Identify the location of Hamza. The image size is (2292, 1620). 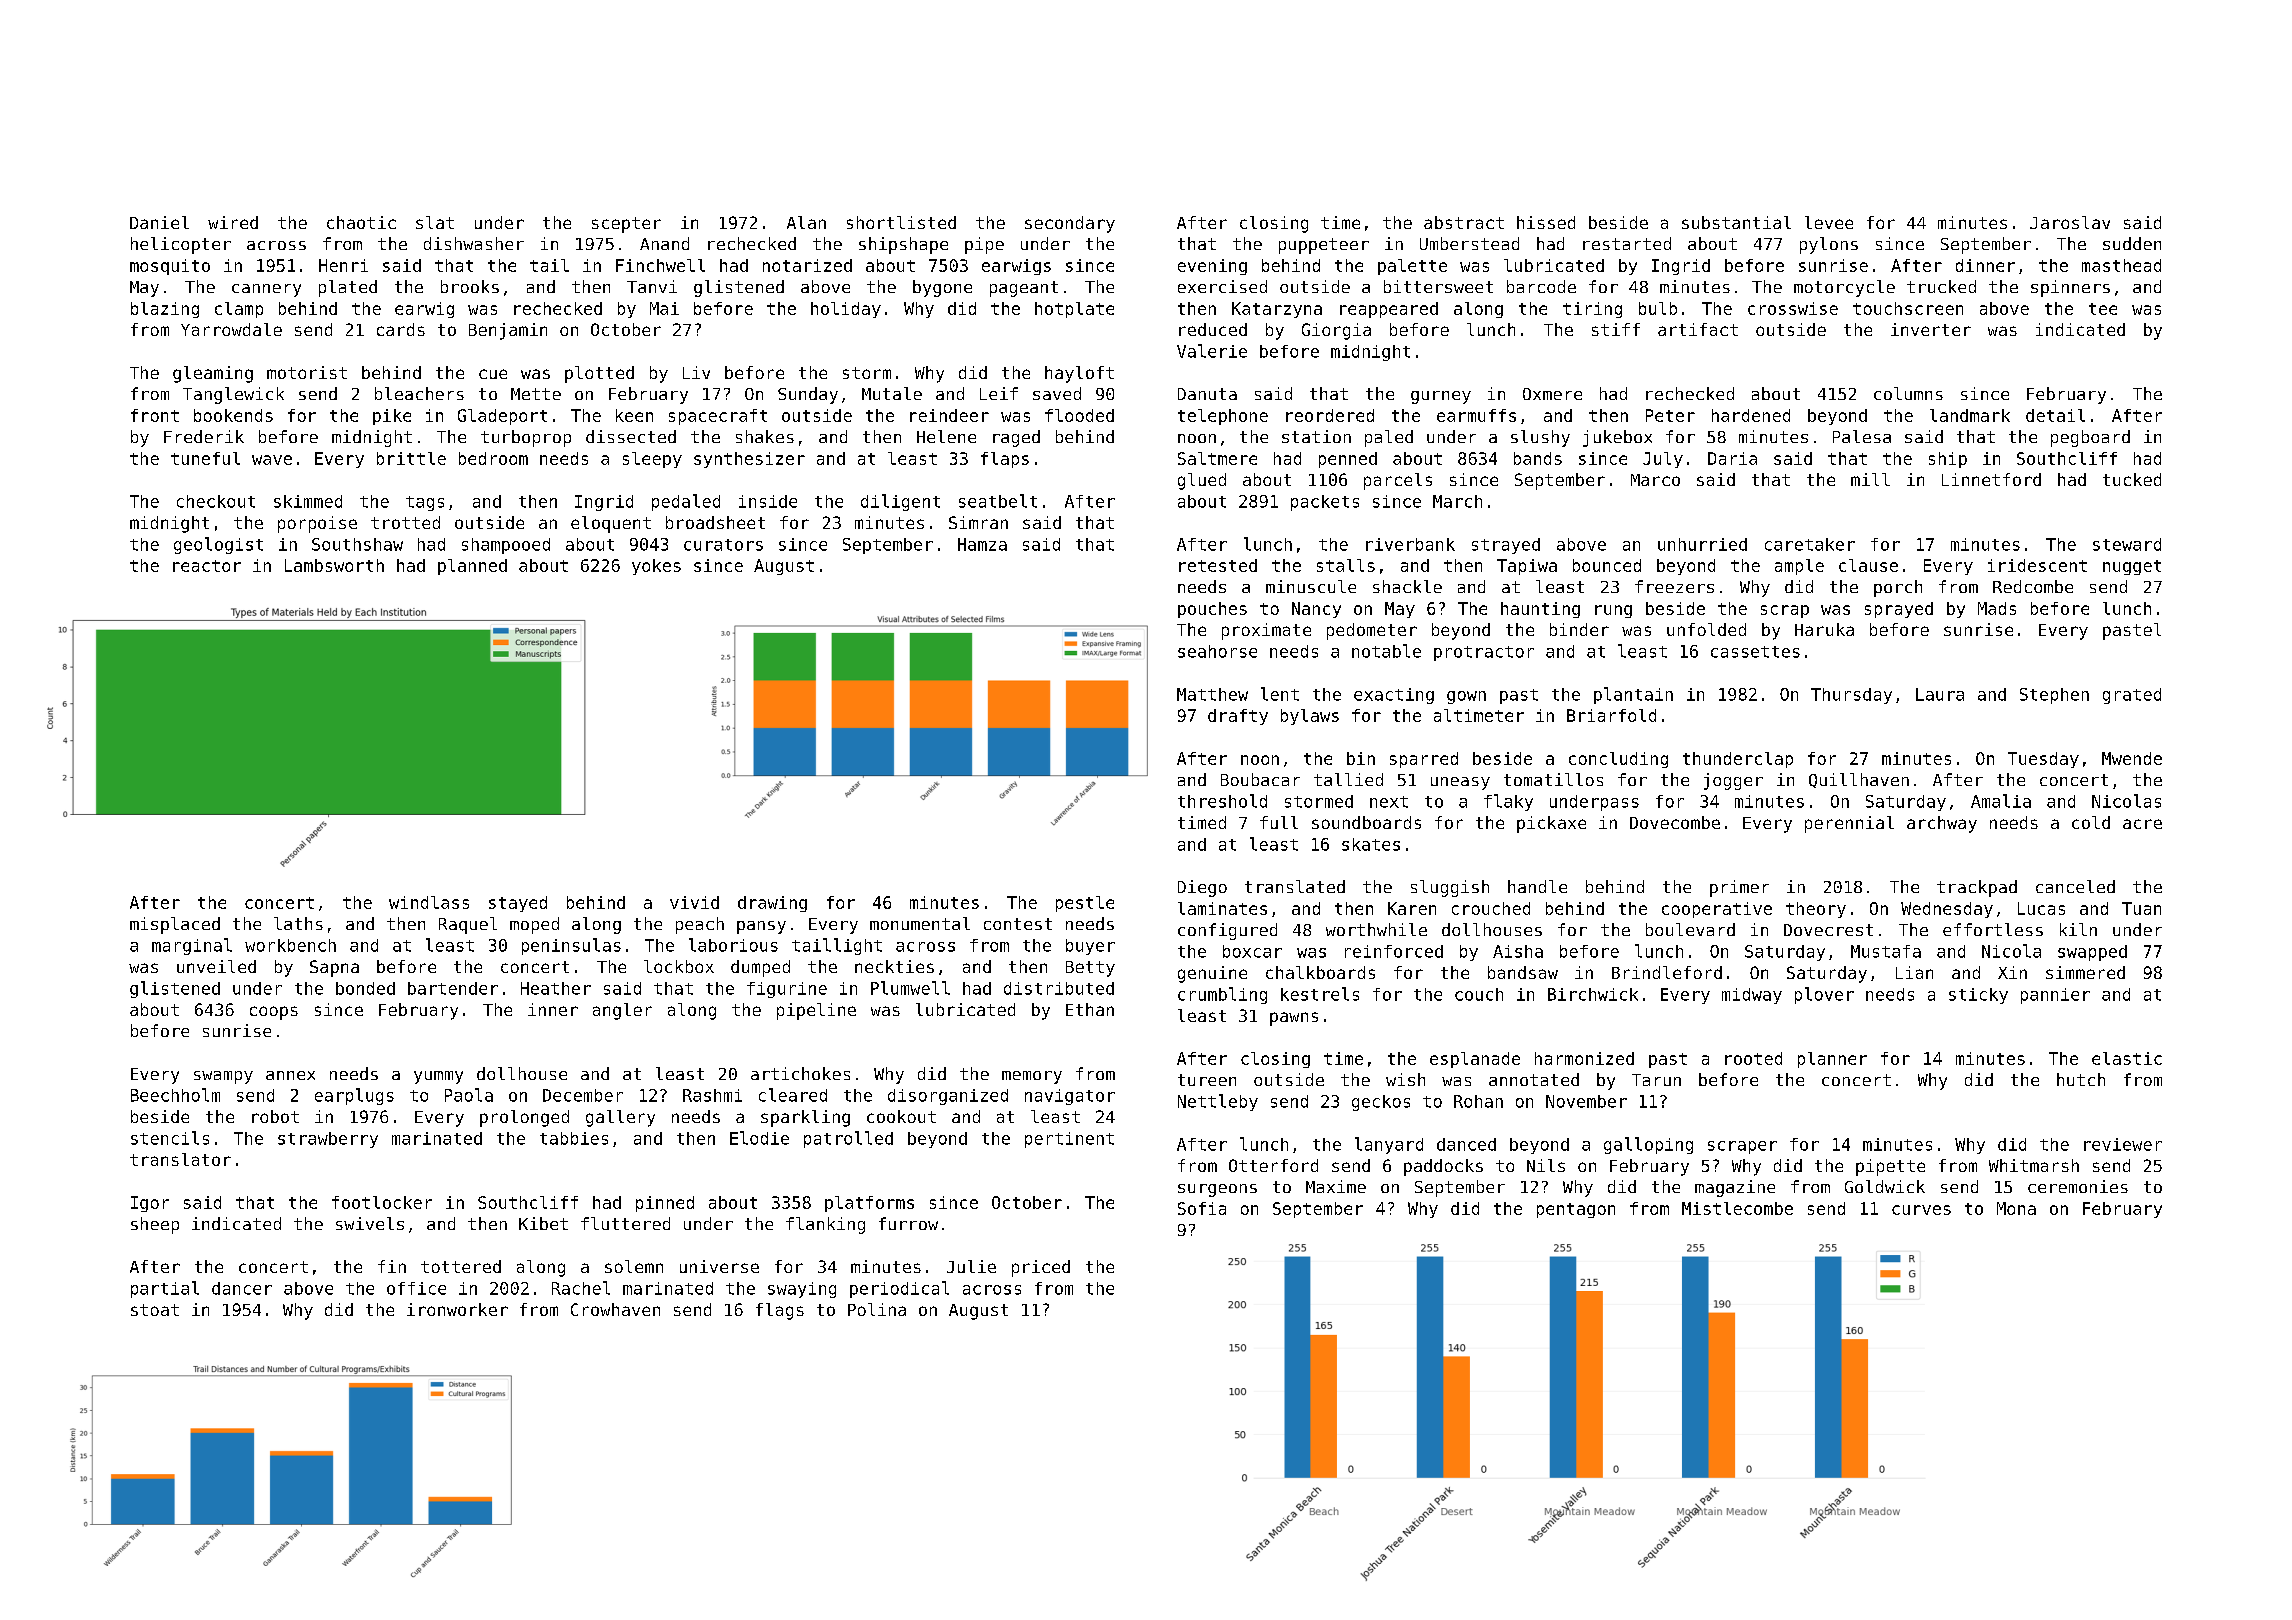
(982, 544).
